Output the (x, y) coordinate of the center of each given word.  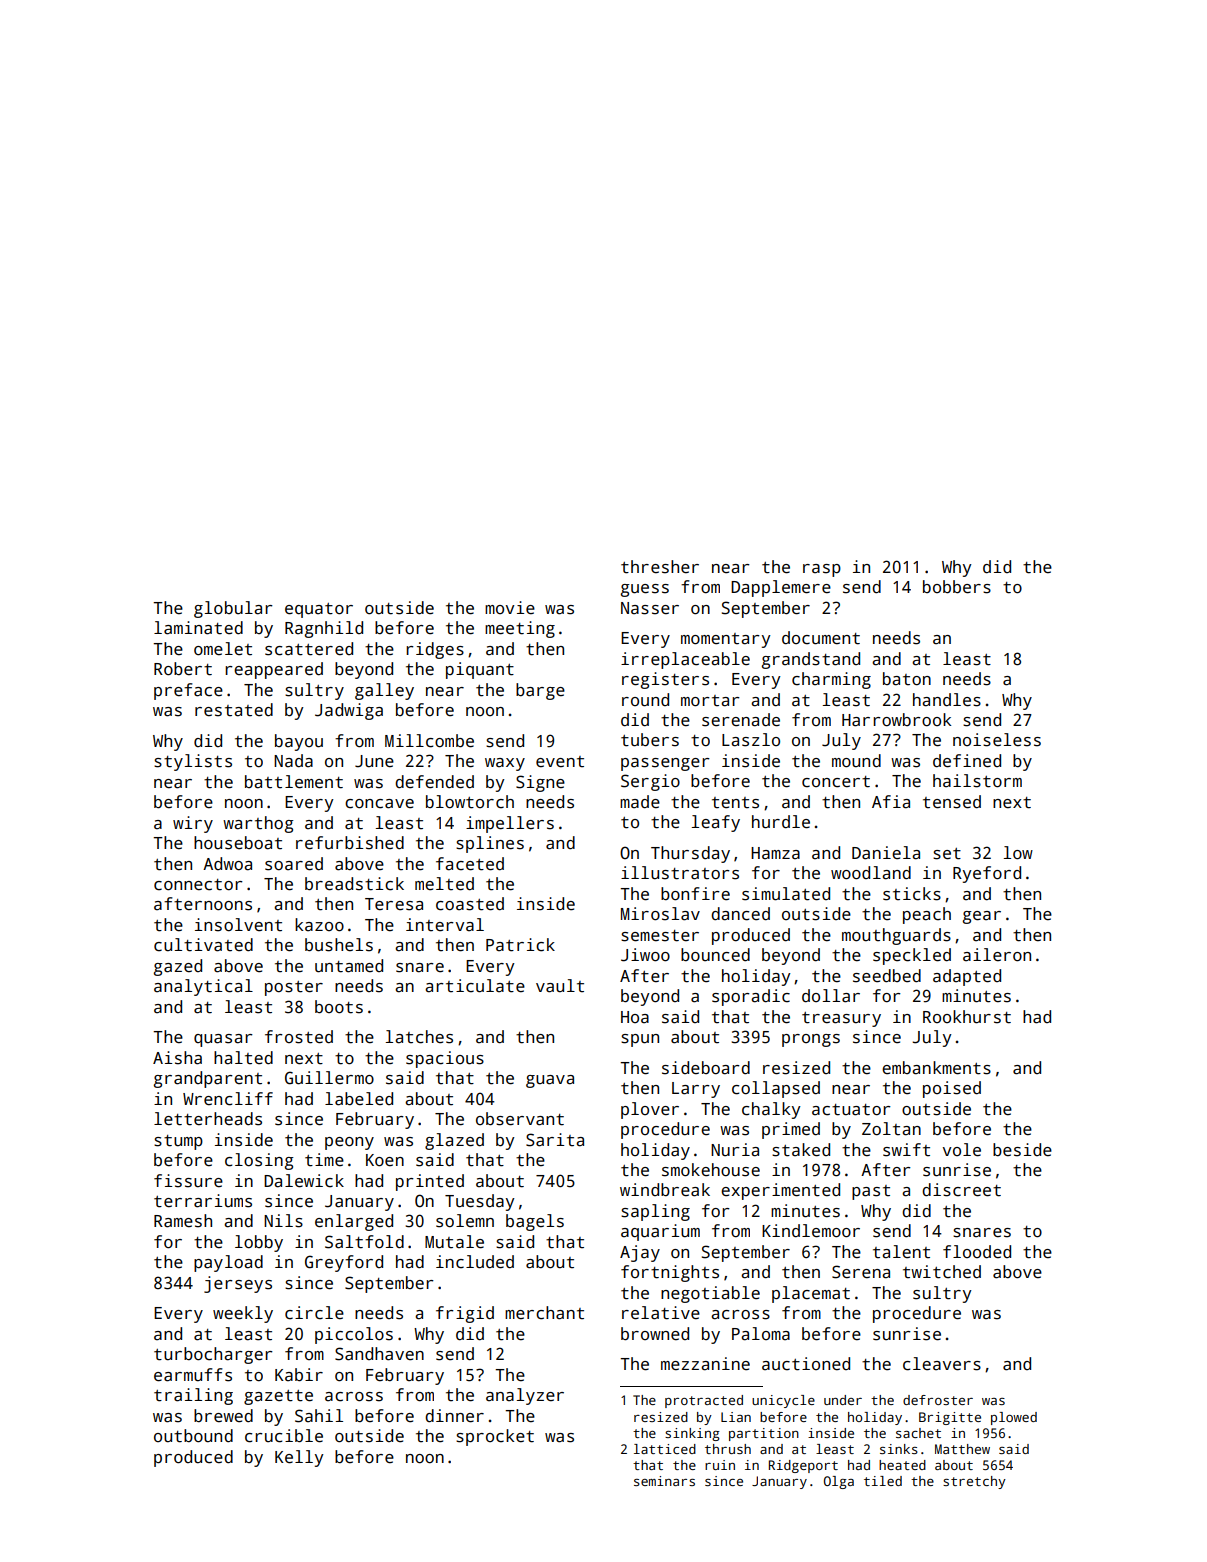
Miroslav (660, 914)
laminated (198, 628)
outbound (193, 1436)
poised (952, 1089)
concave (379, 804)
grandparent (208, 1079)
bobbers (957, 587)
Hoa (635, 1017)
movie (510, 608)
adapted (967, 977)
